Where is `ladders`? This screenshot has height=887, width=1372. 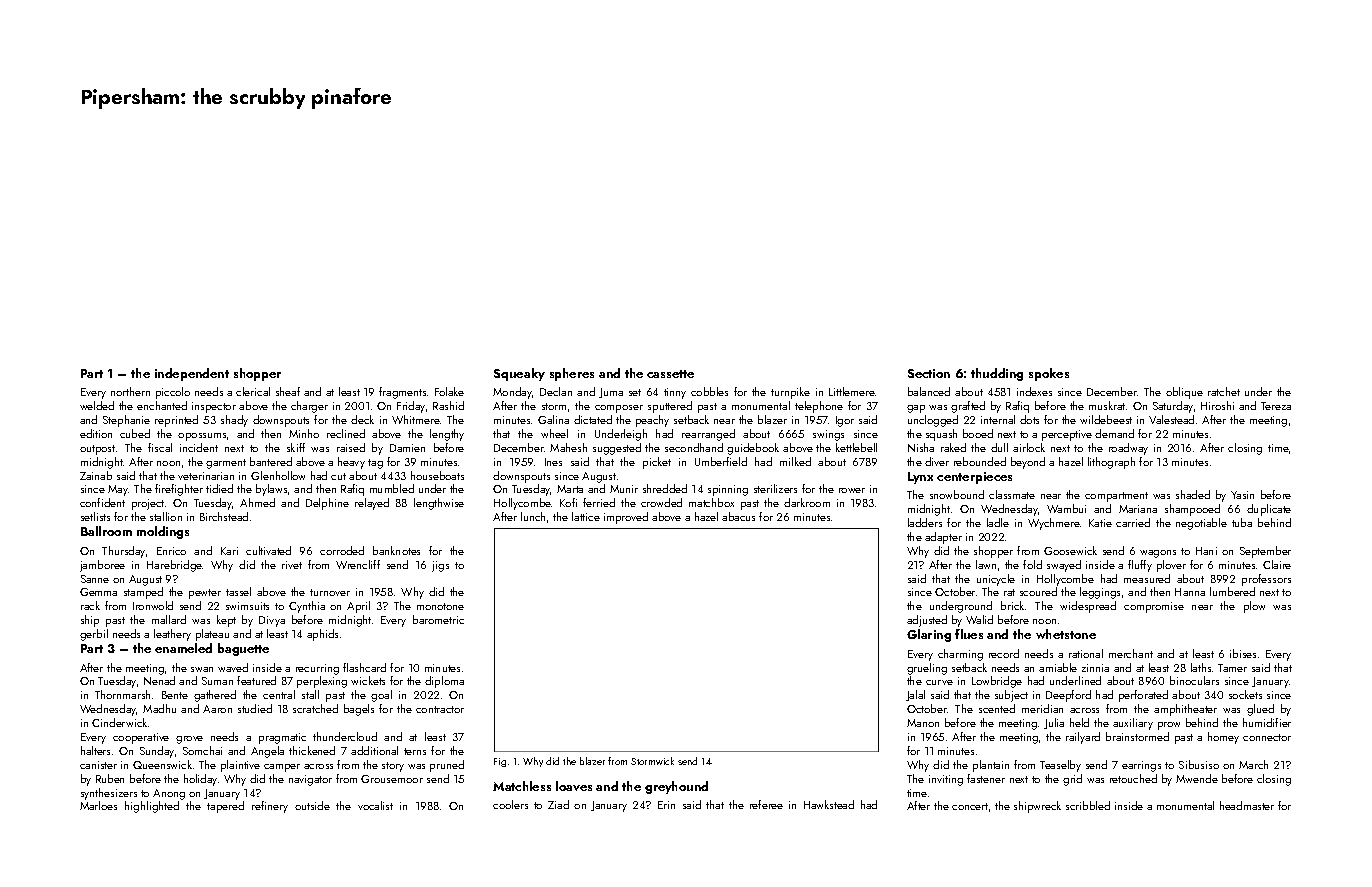 ladders is located at coordinates (925, 522).
